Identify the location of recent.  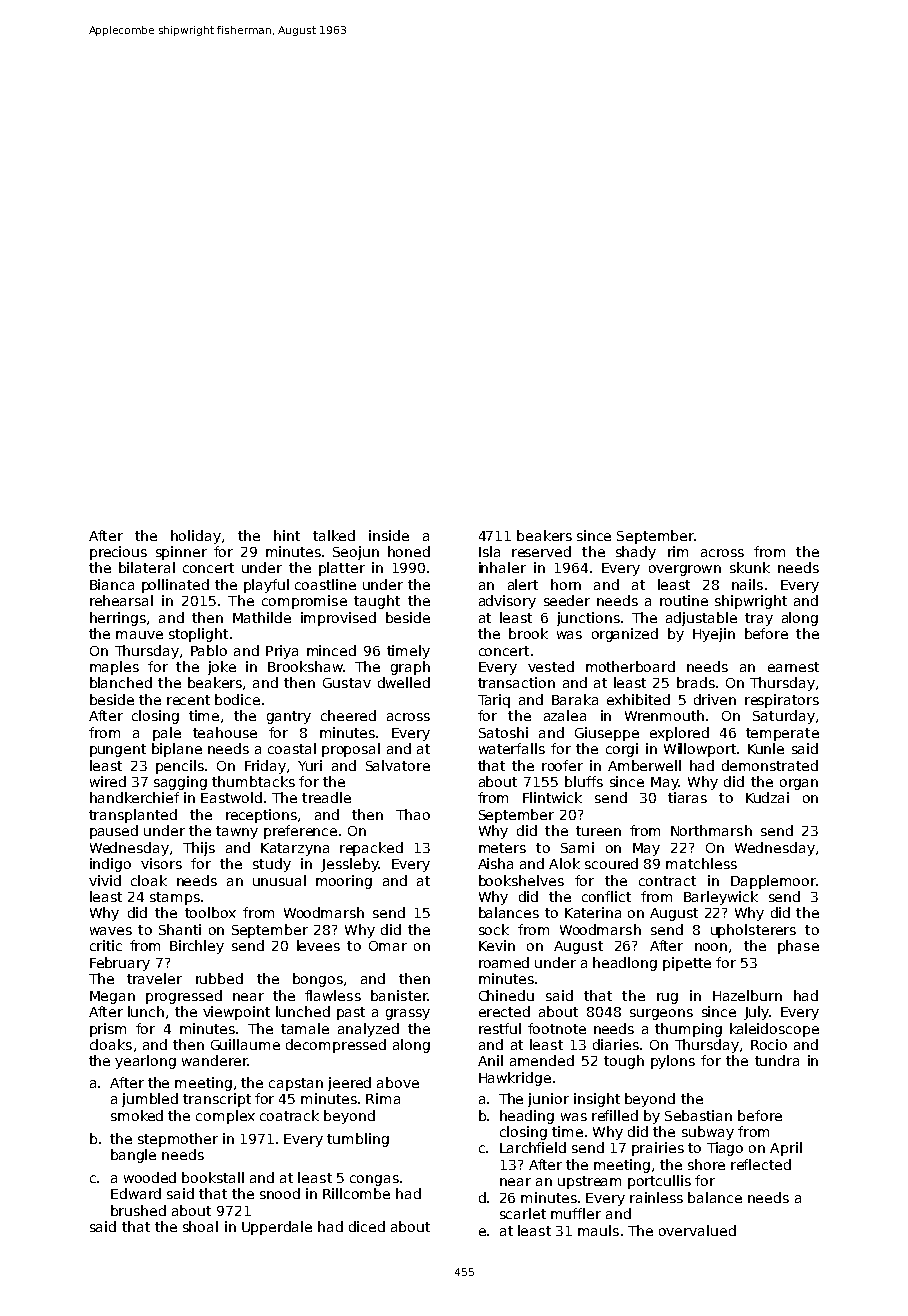
(188, 700).
